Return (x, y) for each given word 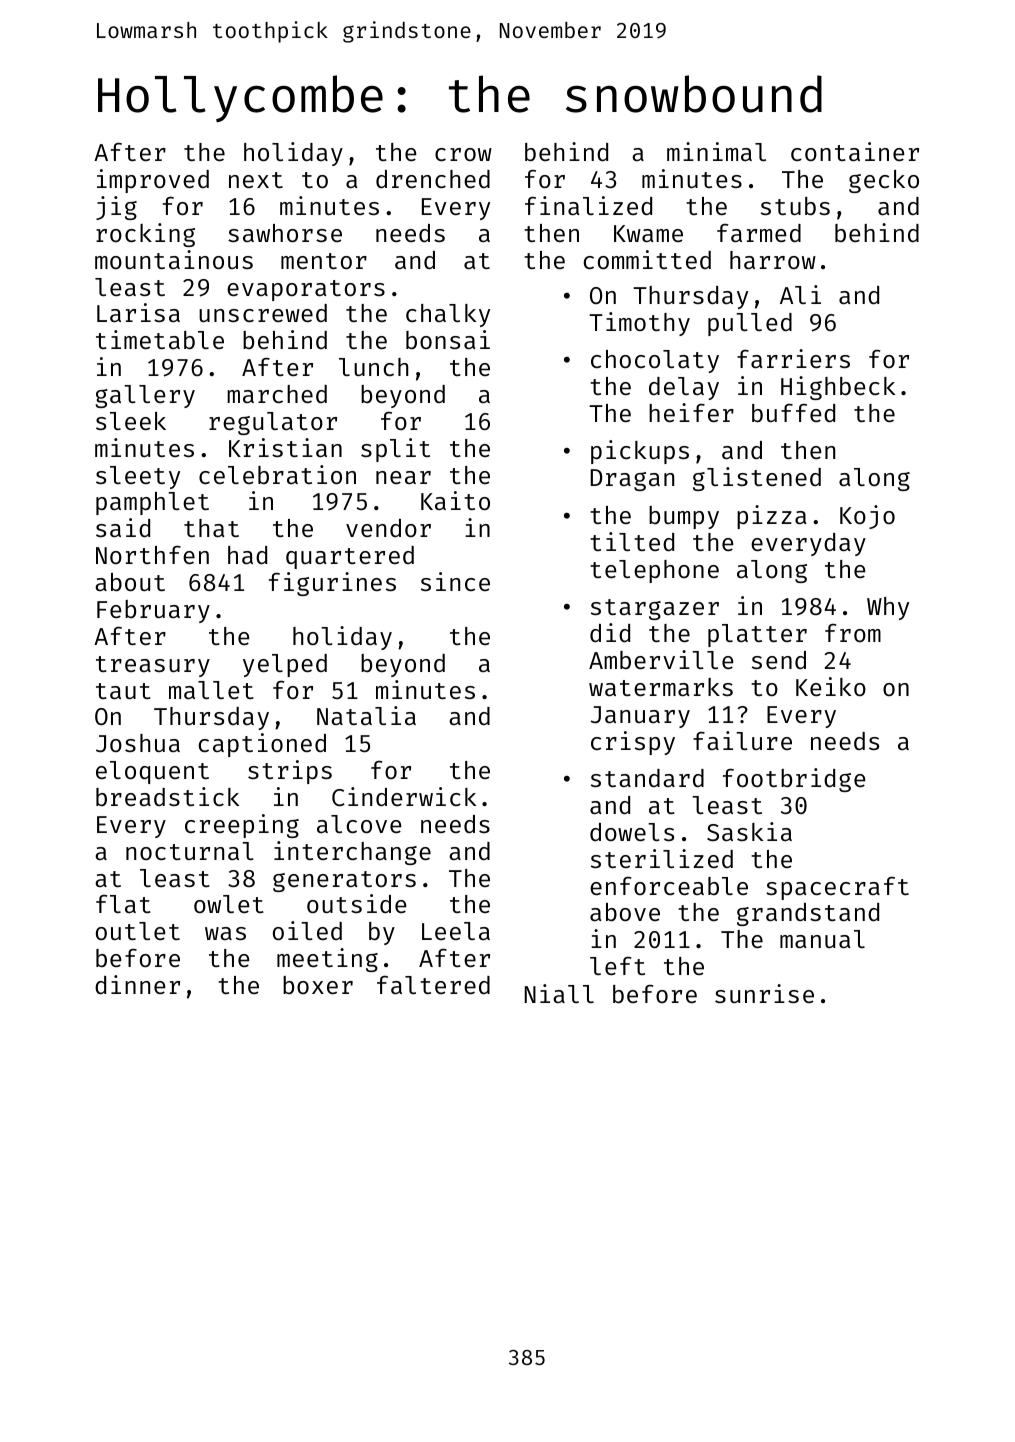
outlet (138, 931)
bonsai (448, 339)
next (256, 180)
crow (463, 154)
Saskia (749, 831)
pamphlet (152, 503)
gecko (884, 181)
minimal (716, 151)
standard (647, 778)
